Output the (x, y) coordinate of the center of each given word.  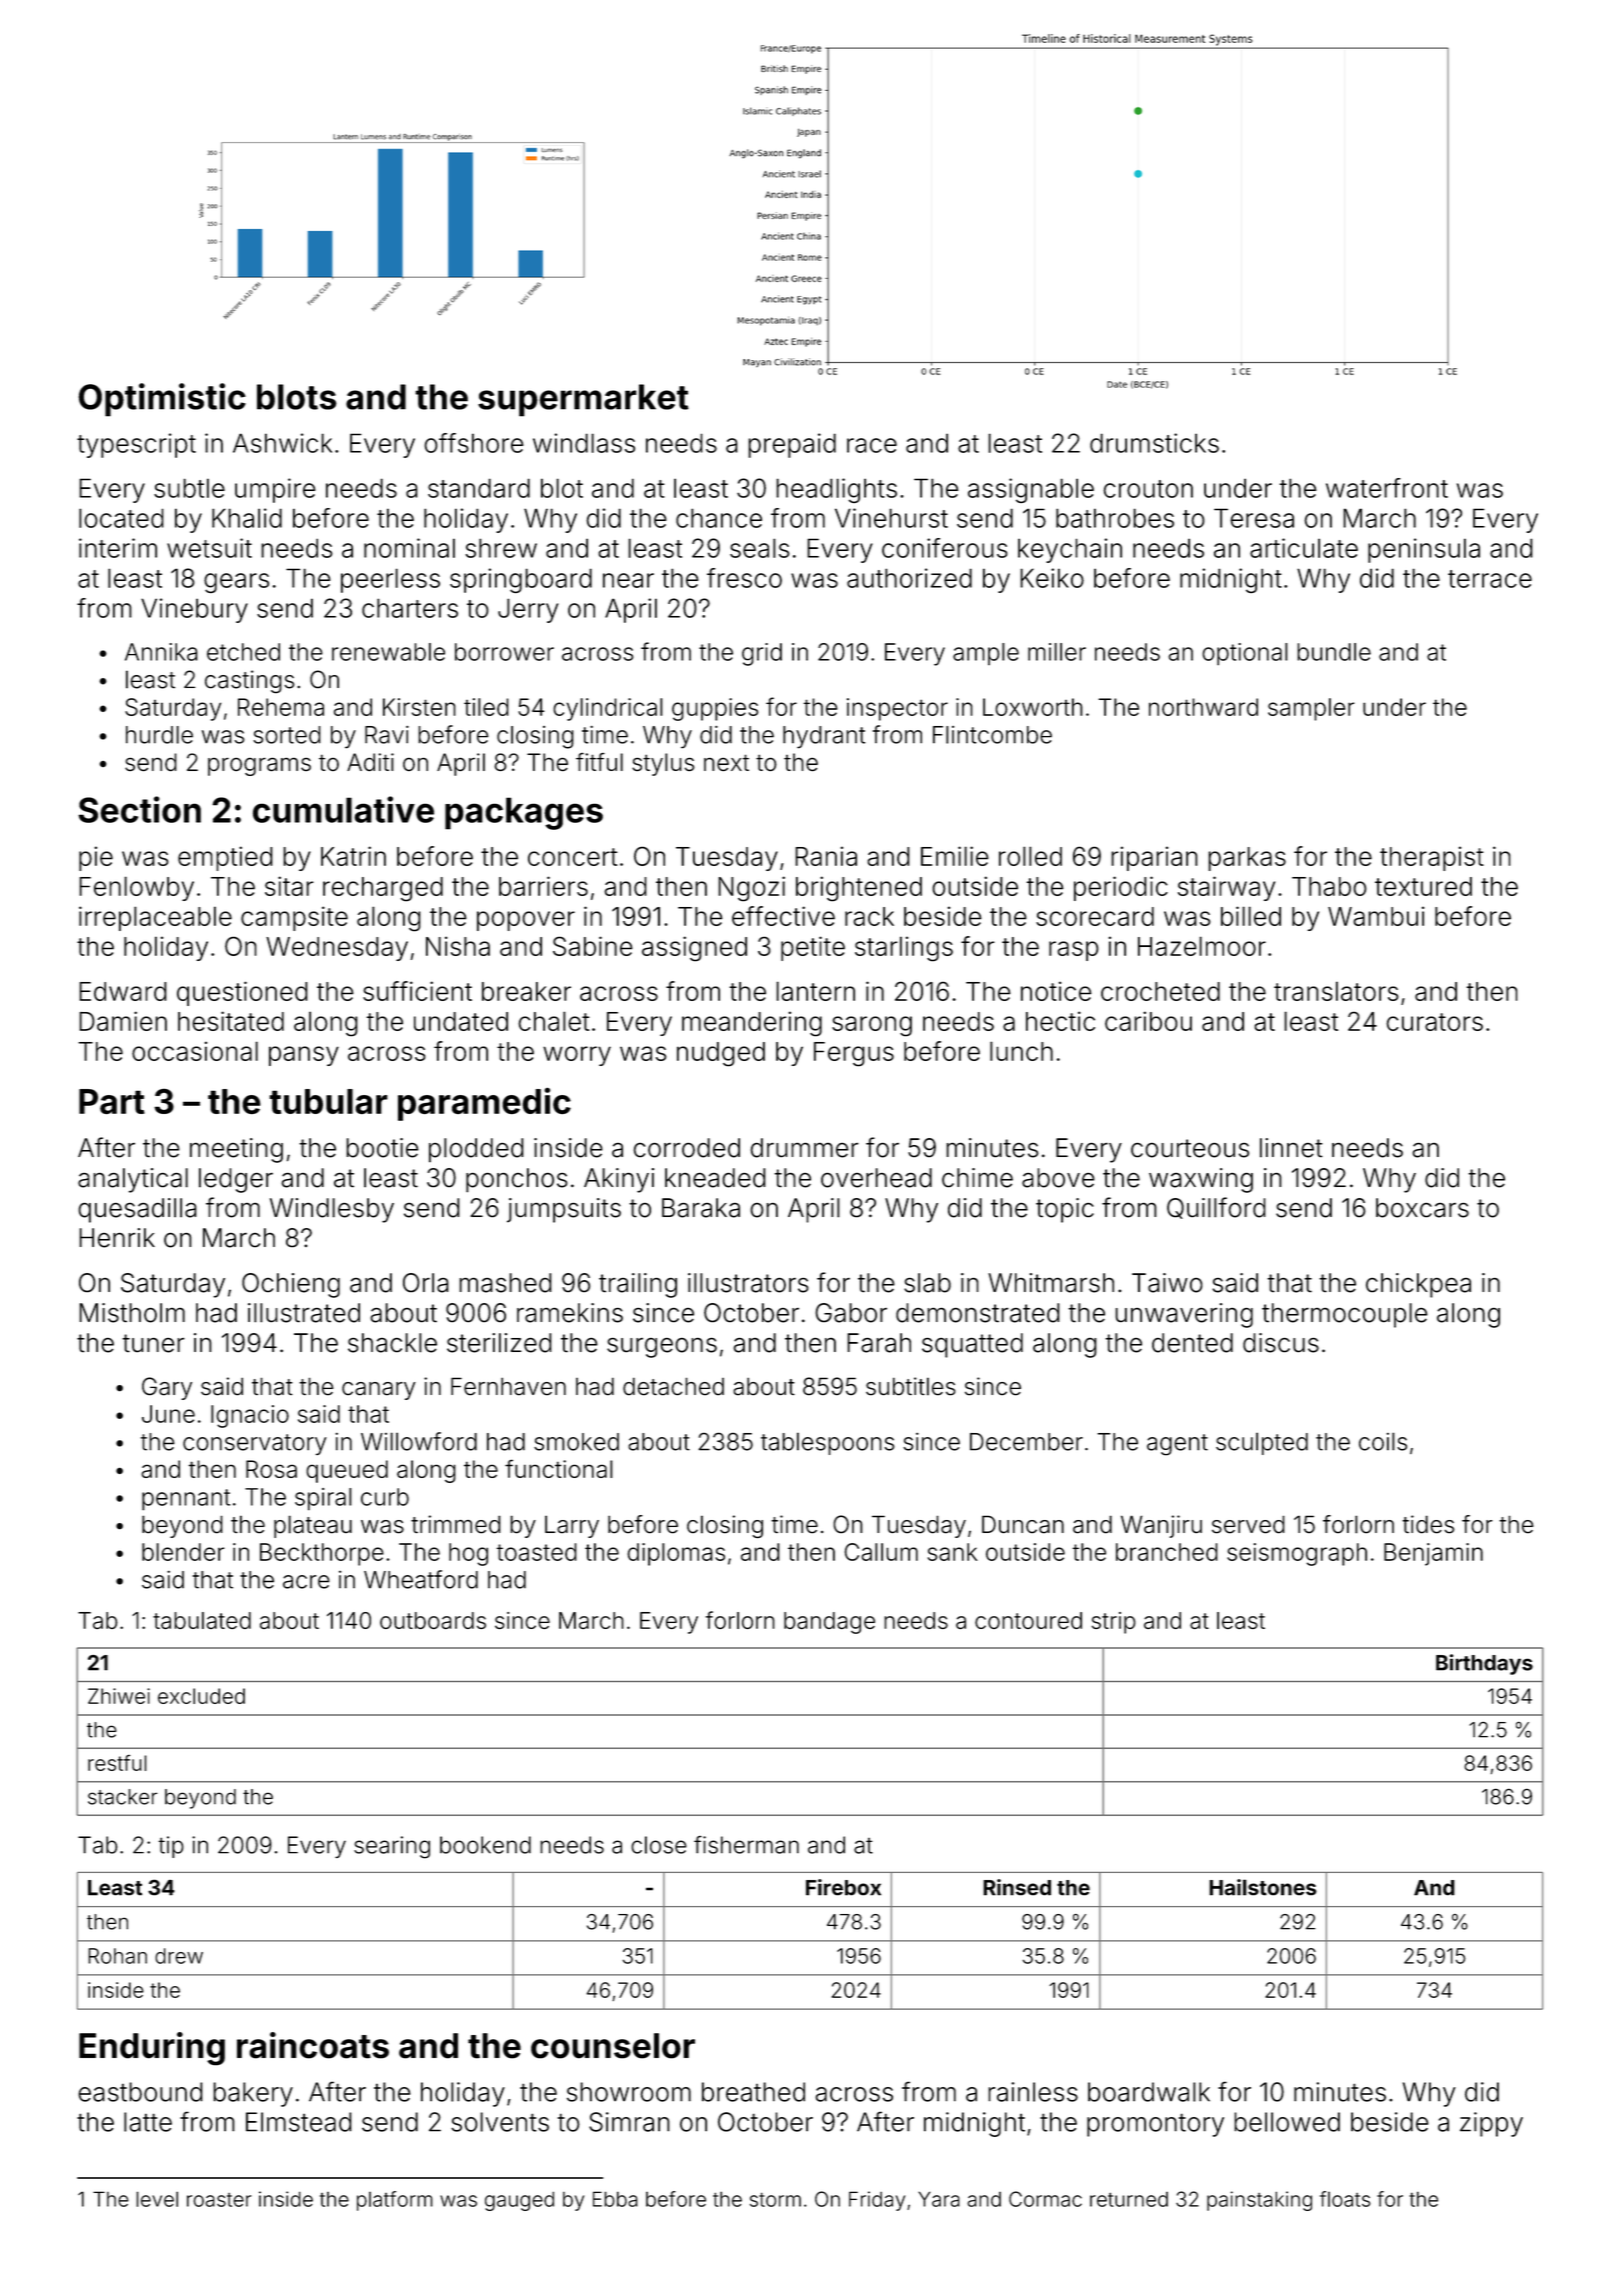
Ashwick (282, 443)
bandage (829, 1623)
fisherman (746, 1845)
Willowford (419, 1441)
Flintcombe (992, 735)
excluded (201, 1696)
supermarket (583, 400)
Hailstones (1263, 1887)
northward (1203, 707)
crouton (1148, 489)
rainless (1033, 2092)
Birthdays (1484, 1664)
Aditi (370, 762)
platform (395, 2201)
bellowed (1287, 2122)
